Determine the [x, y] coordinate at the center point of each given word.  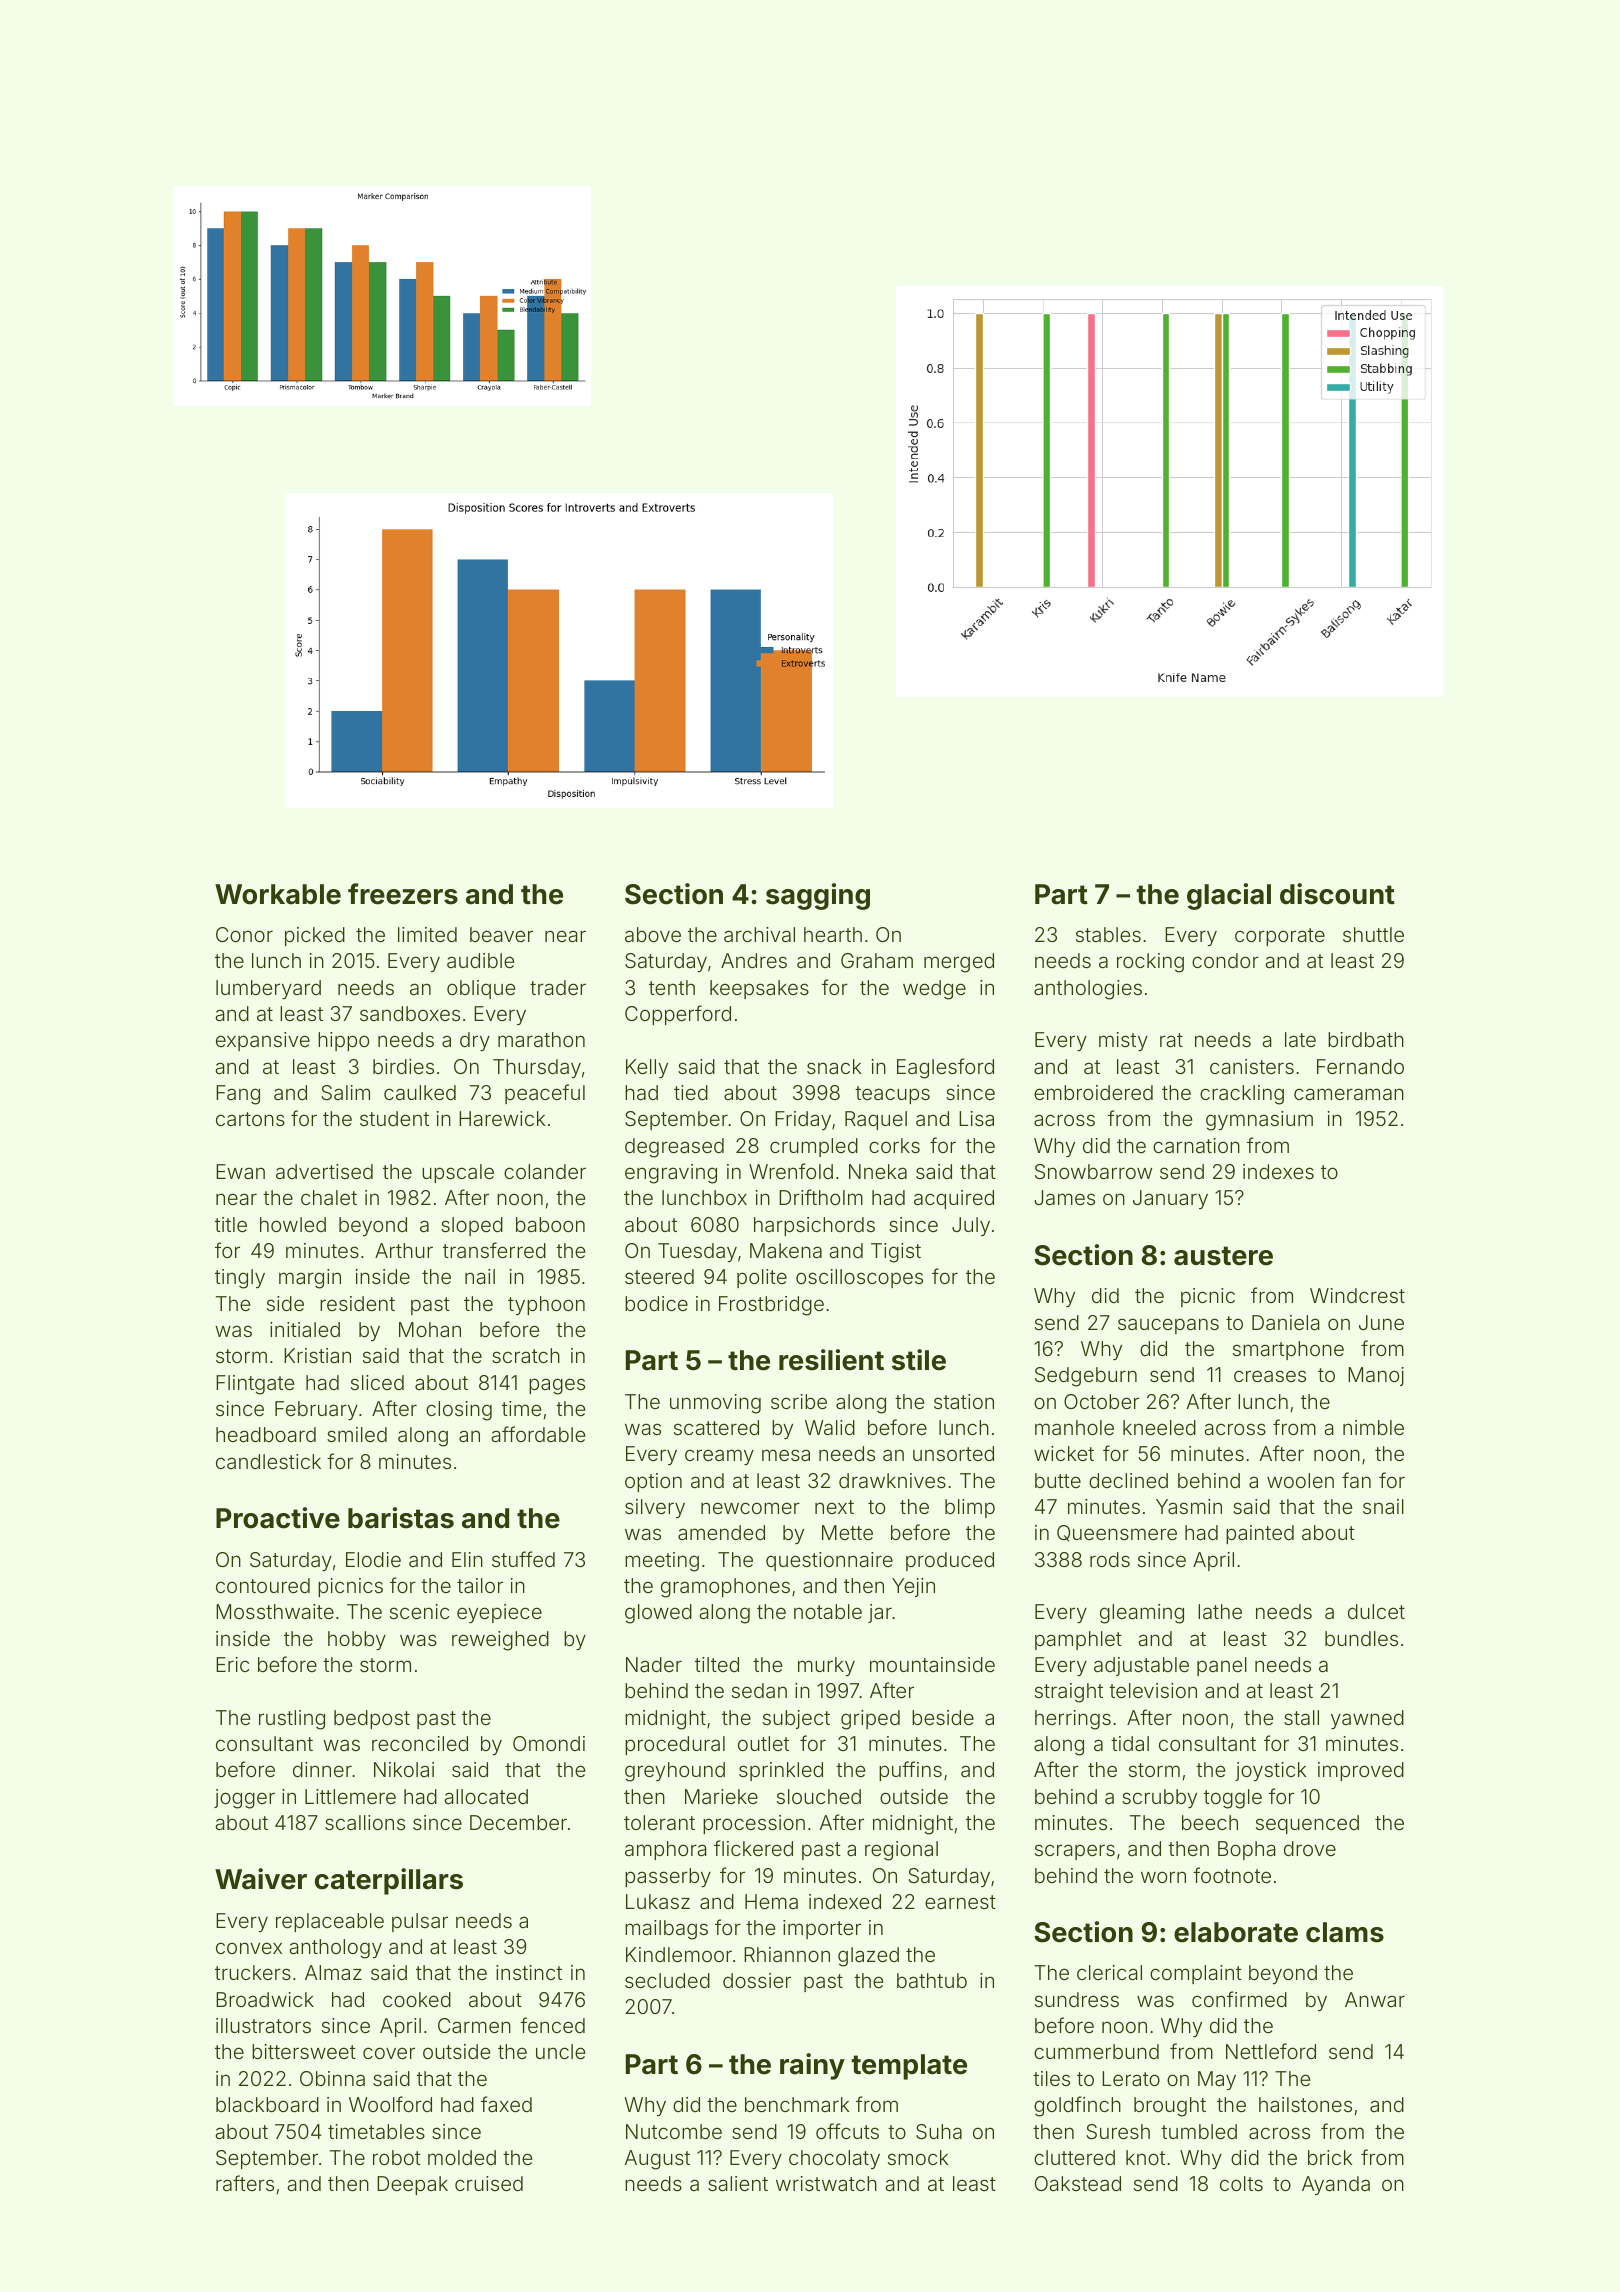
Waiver [261, 1879]
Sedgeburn [1086, 1377]
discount [1337, 894]
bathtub [932, 1980]
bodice [656, 1303]
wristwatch [826, 2183]
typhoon [546, 1305]
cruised [489, 2183]
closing [459, 1411]
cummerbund [1096, 2051]
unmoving [715, 1404]
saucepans [1168, 1326]
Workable [278, 894]
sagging [818, 896]
